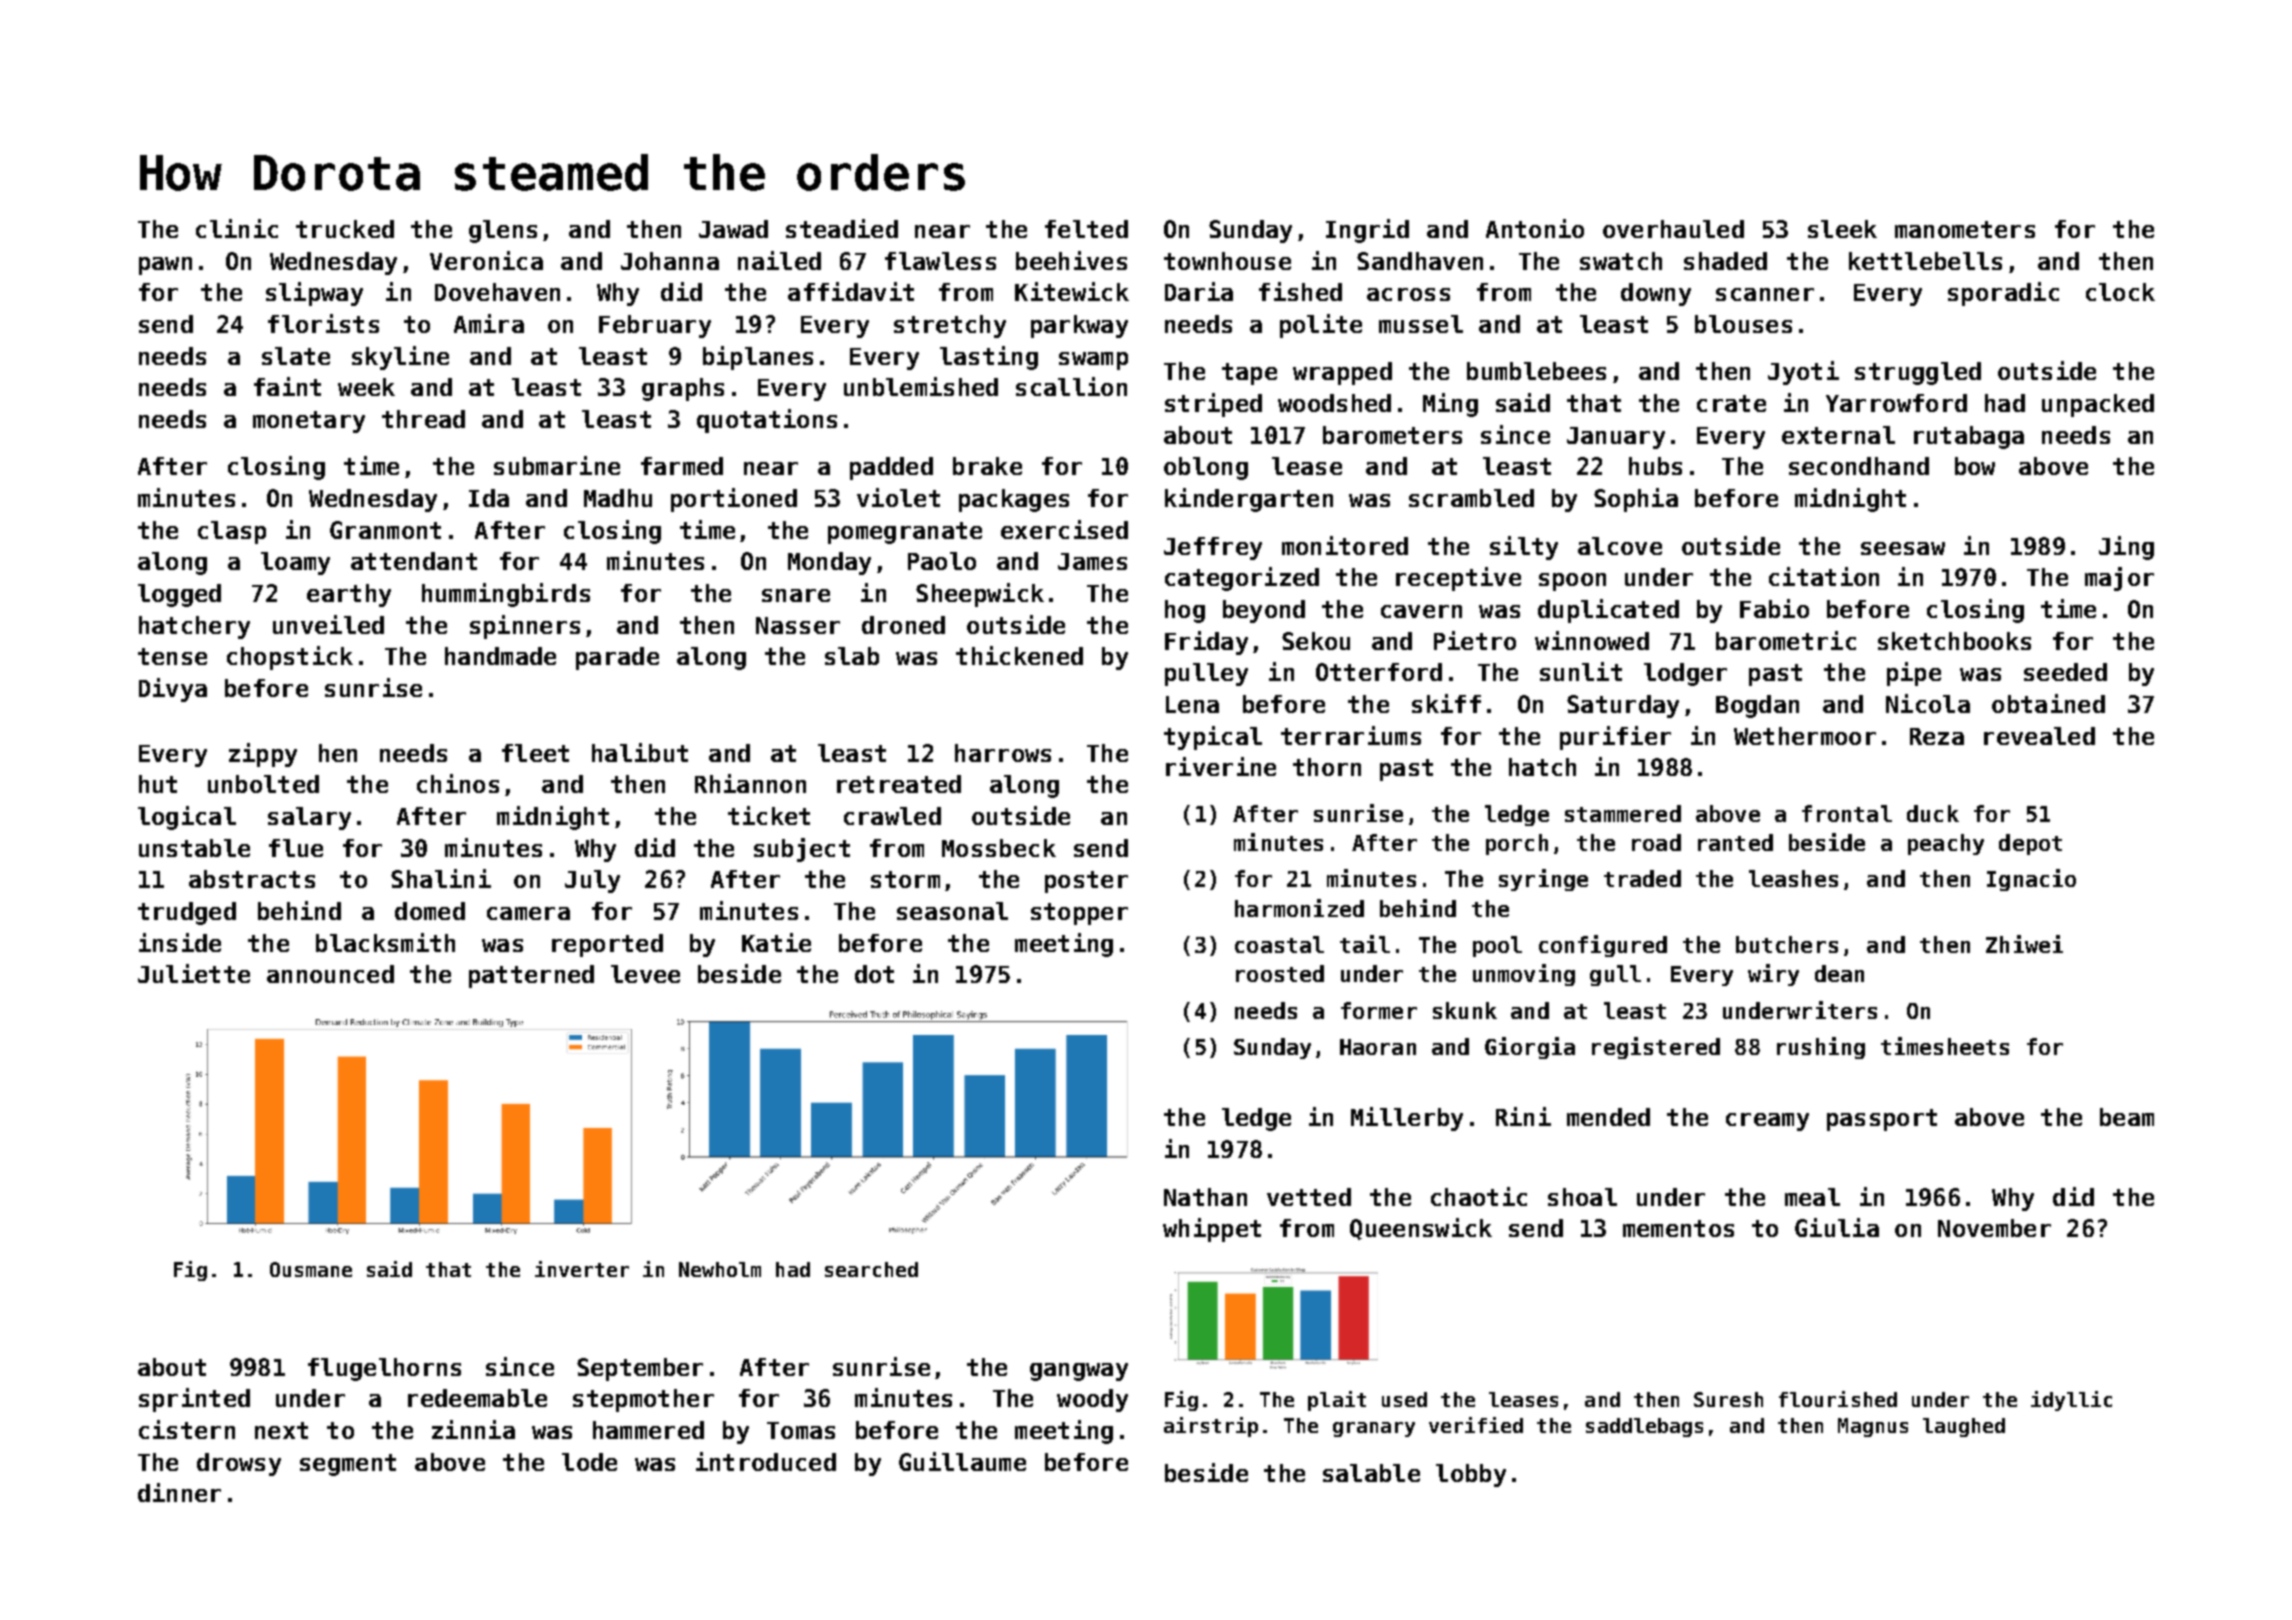 The height and width of the screenshot is (1620, 2292). What do you see at coordinates (766, 1461) in the screenshot?
I see `introduced` at bounding box center [766, 1461].
